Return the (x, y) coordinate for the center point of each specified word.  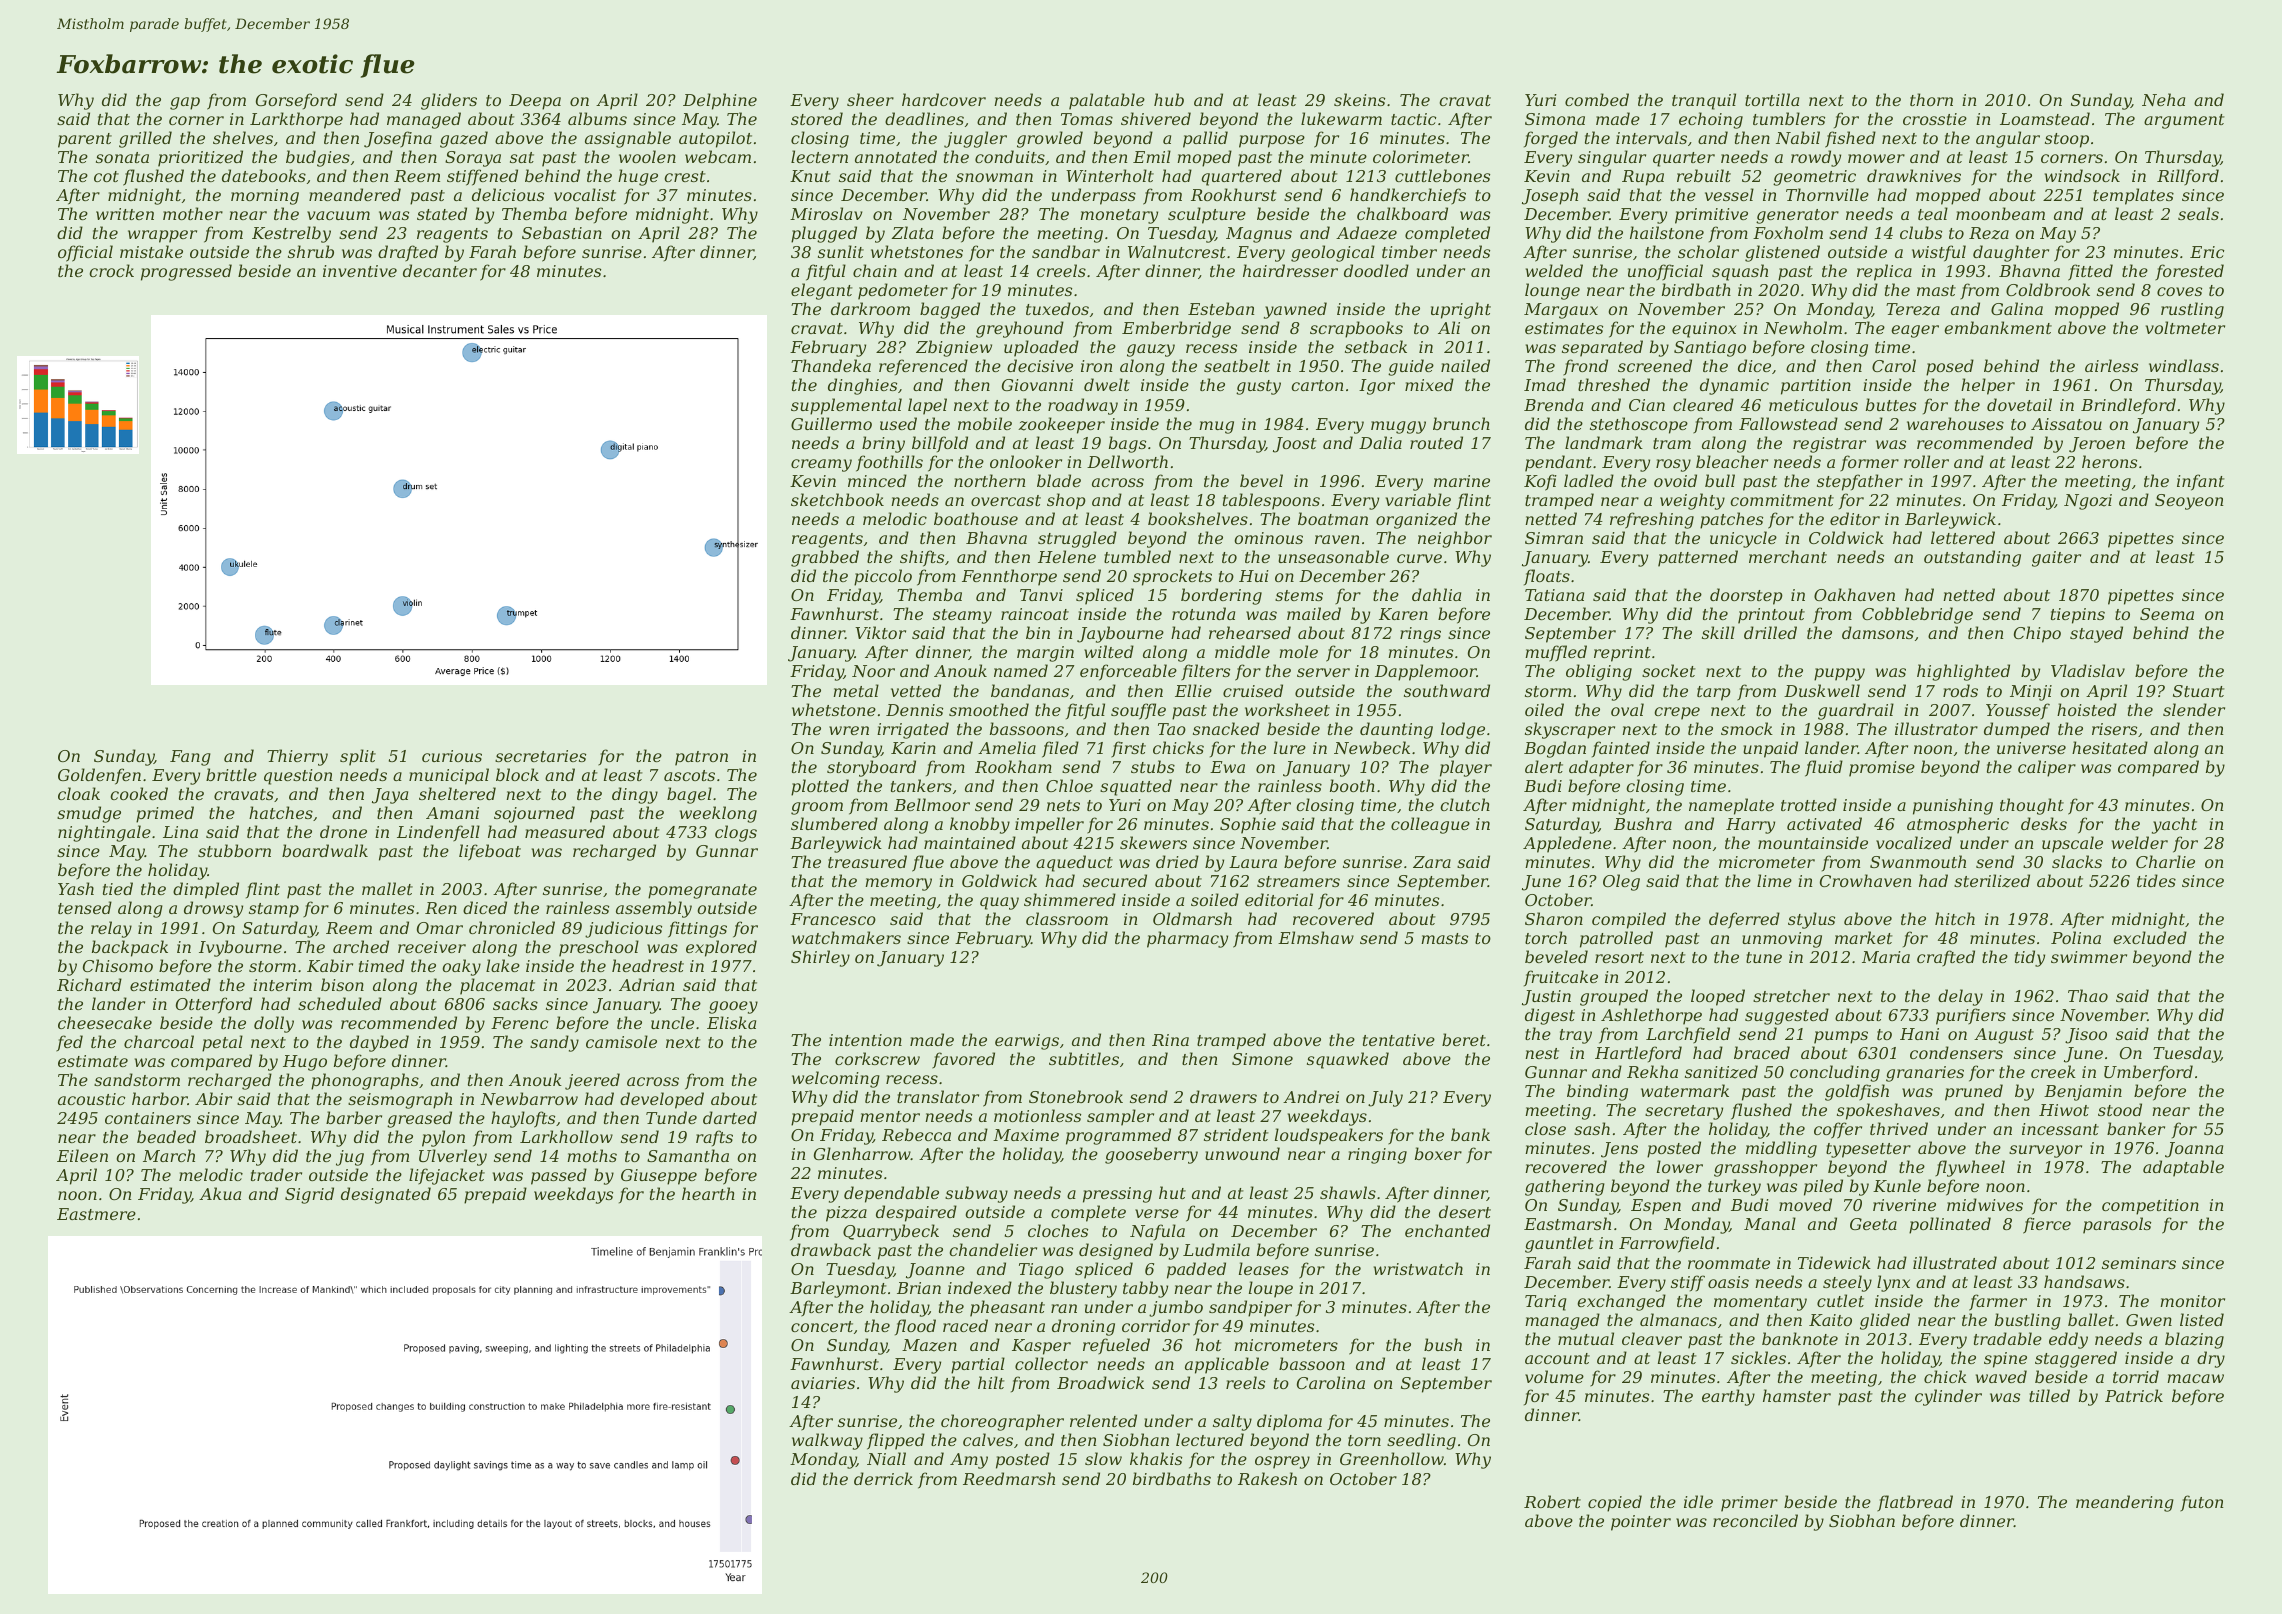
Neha (2163, 99)
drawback (831, 1249)
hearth (708, 1193)
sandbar (1066, 251)
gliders (449, 101)
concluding (1835, 1073)
